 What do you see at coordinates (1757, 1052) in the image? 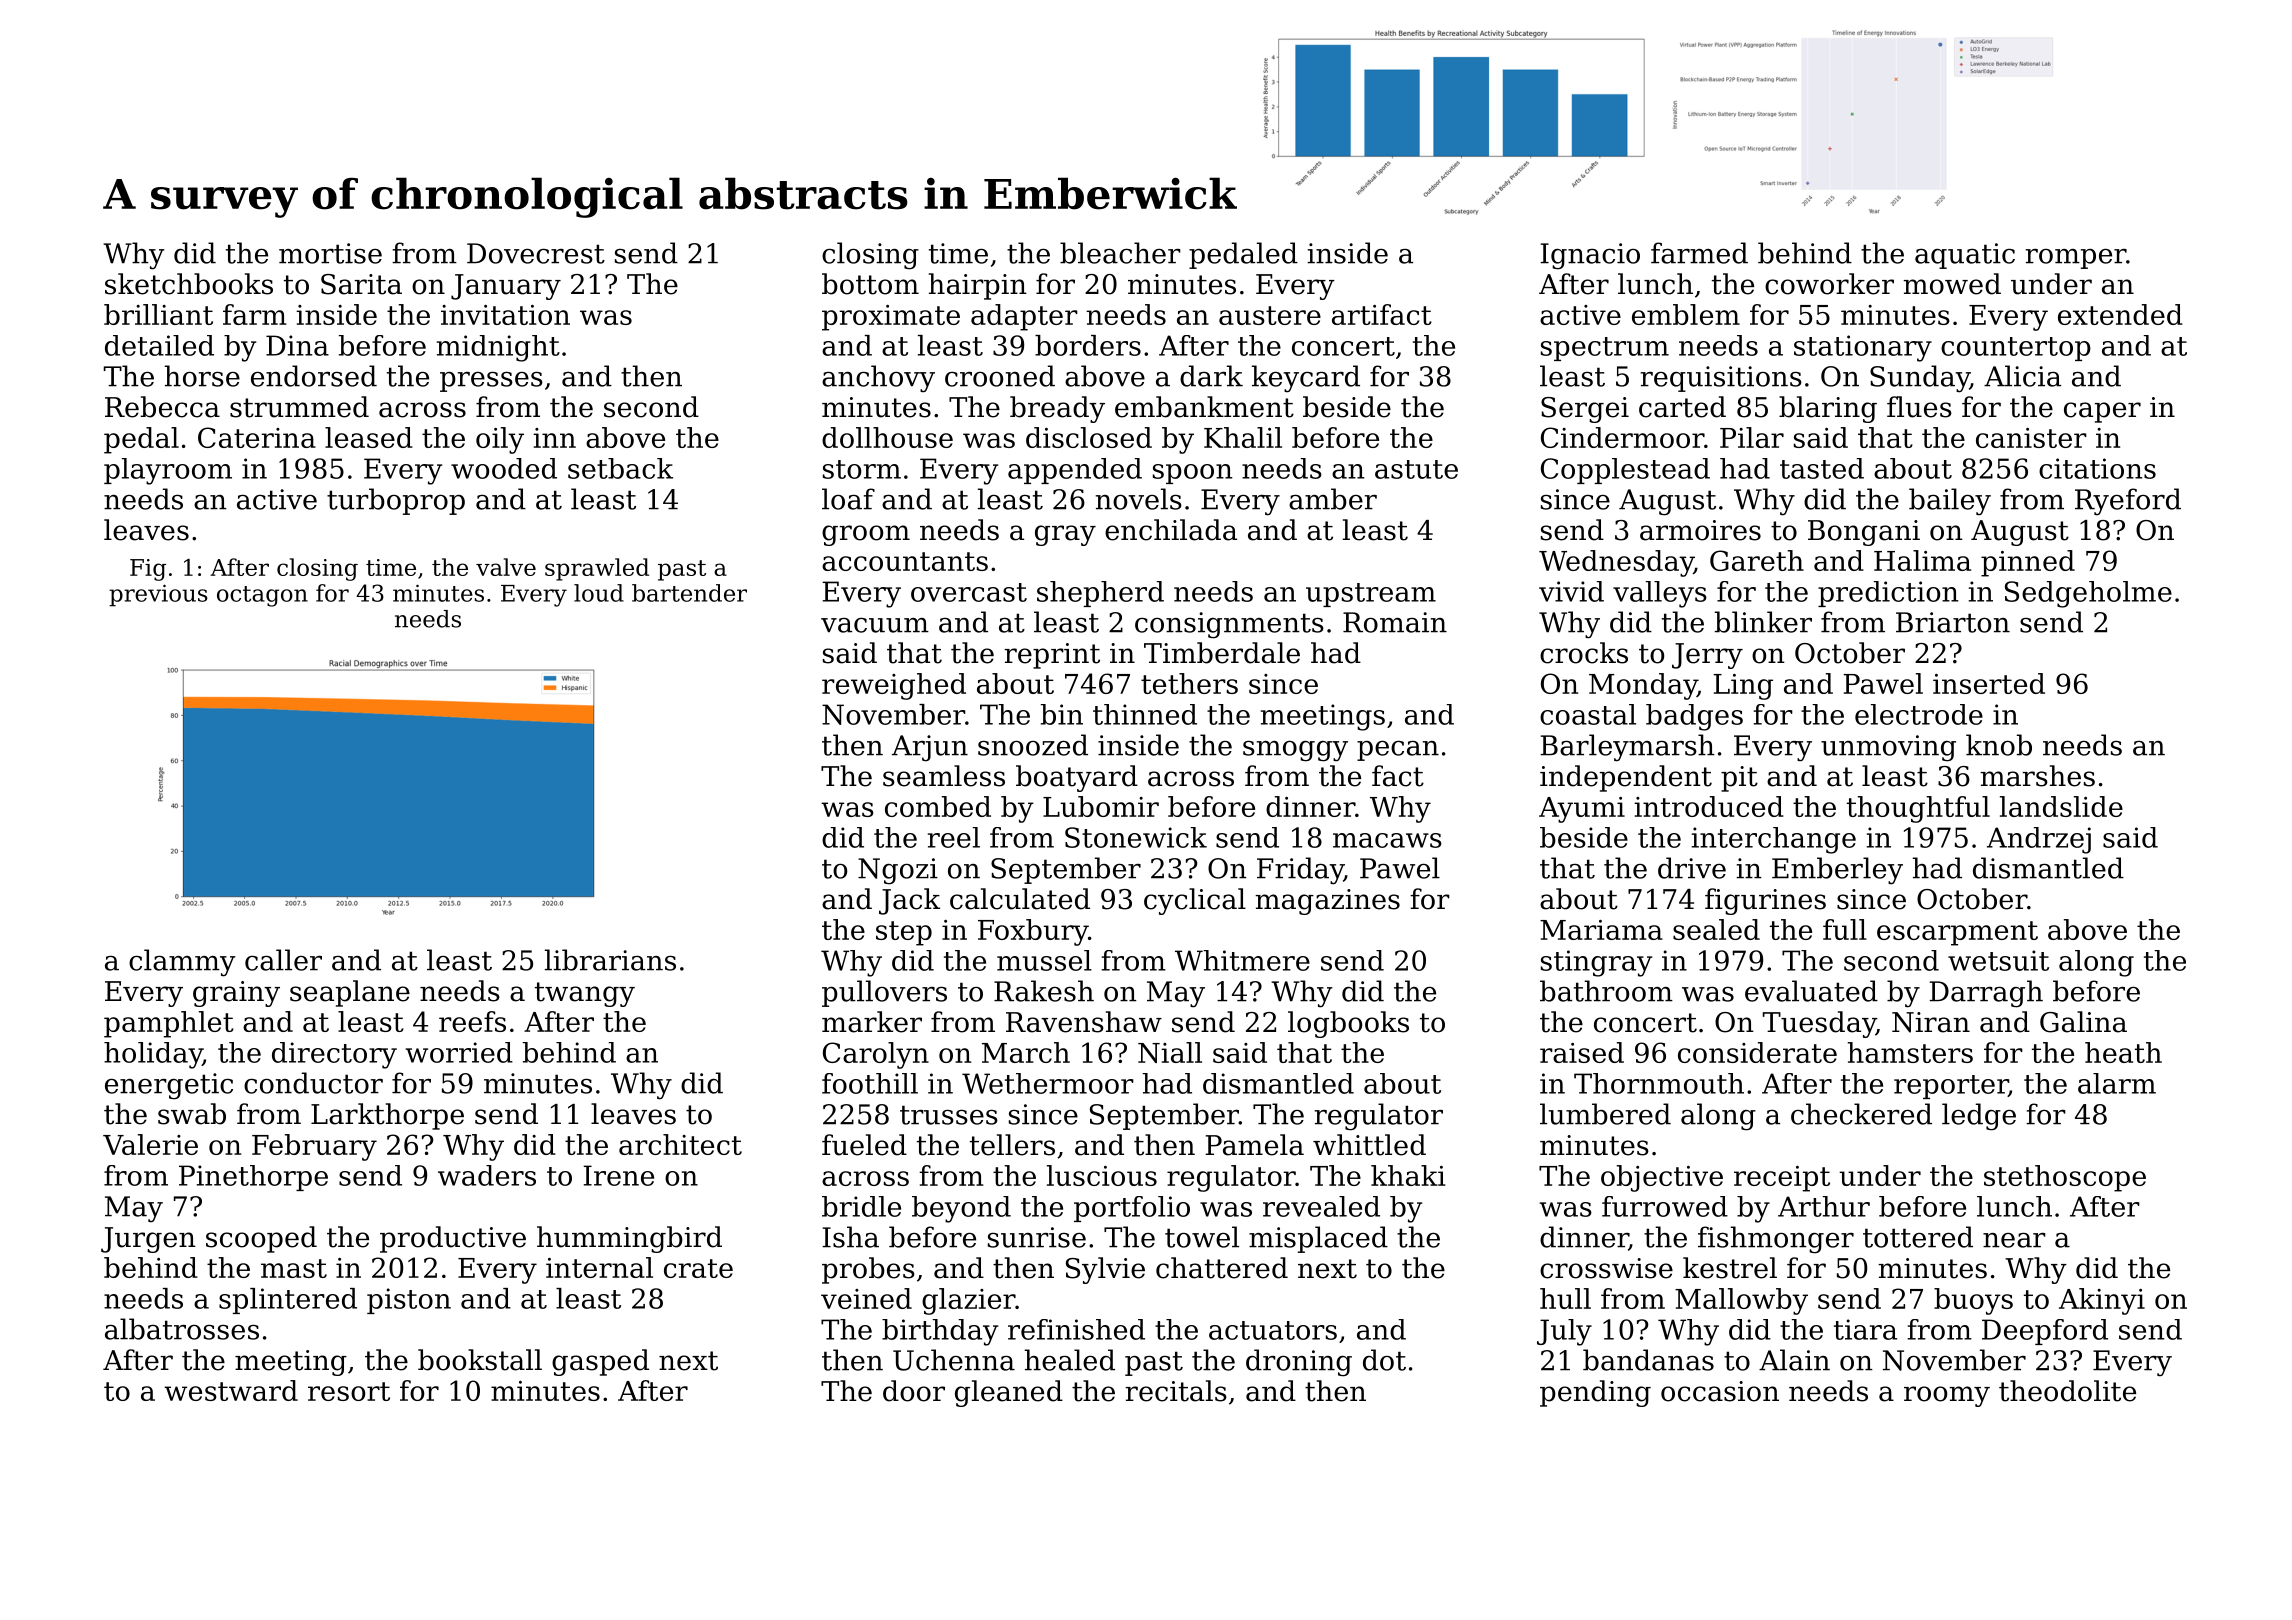
I see `considerate` at bounding box center [1757, 1052].
